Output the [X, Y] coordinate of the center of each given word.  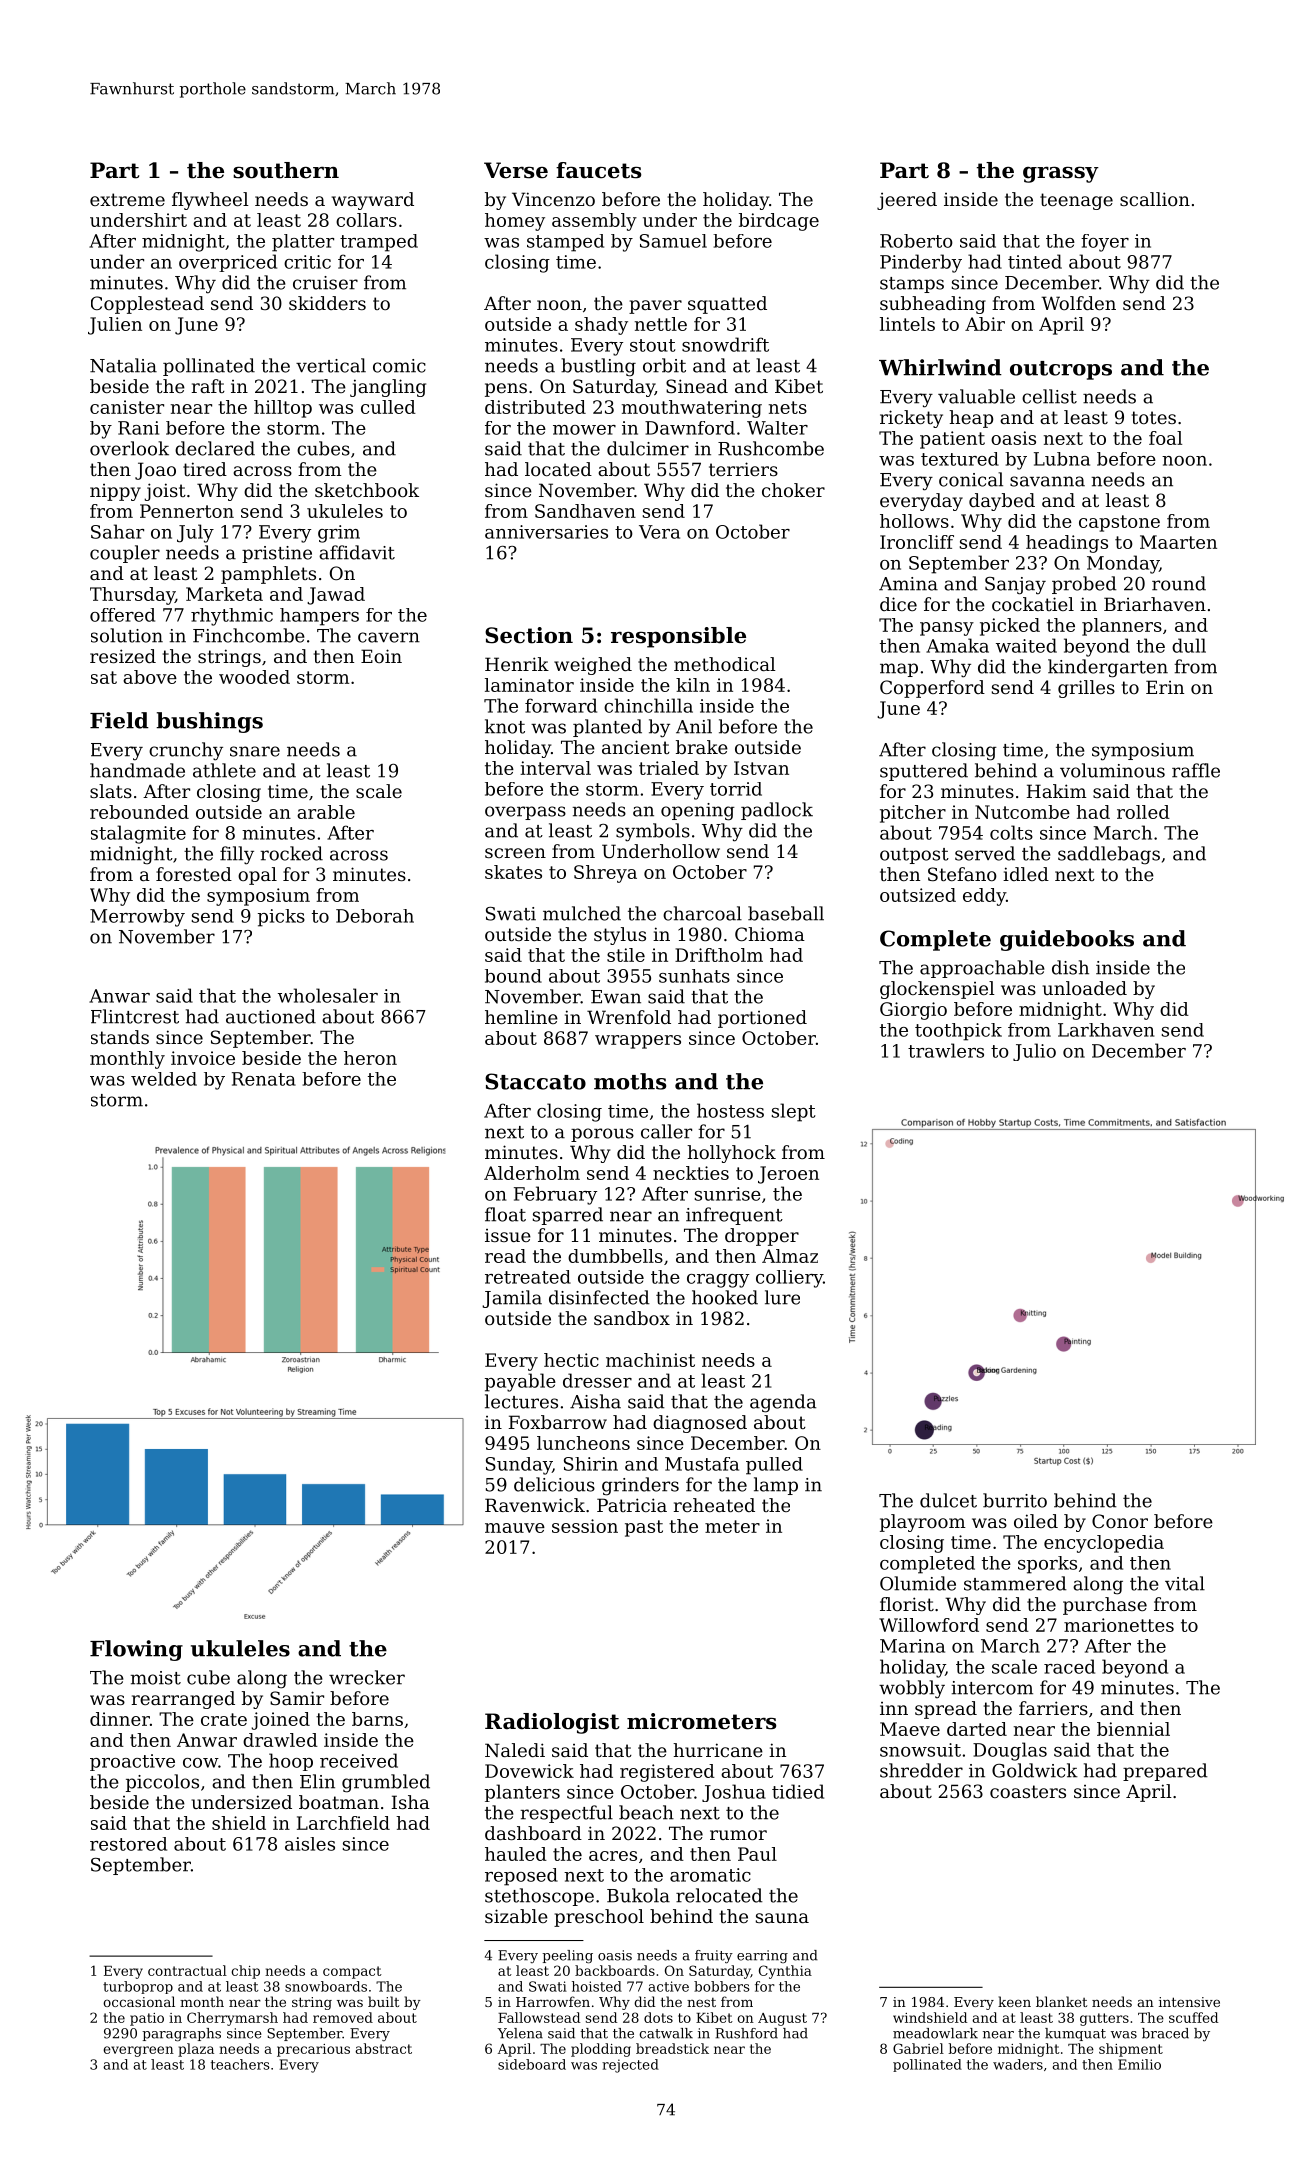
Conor [1120, 1521]
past [644, 1528]
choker [793, 490]
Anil [694, 726]
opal [257, 876]
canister [127, 407]
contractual [187, 1970]
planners [1122, 627]
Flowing [136, 1650]
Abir [985, 324]
